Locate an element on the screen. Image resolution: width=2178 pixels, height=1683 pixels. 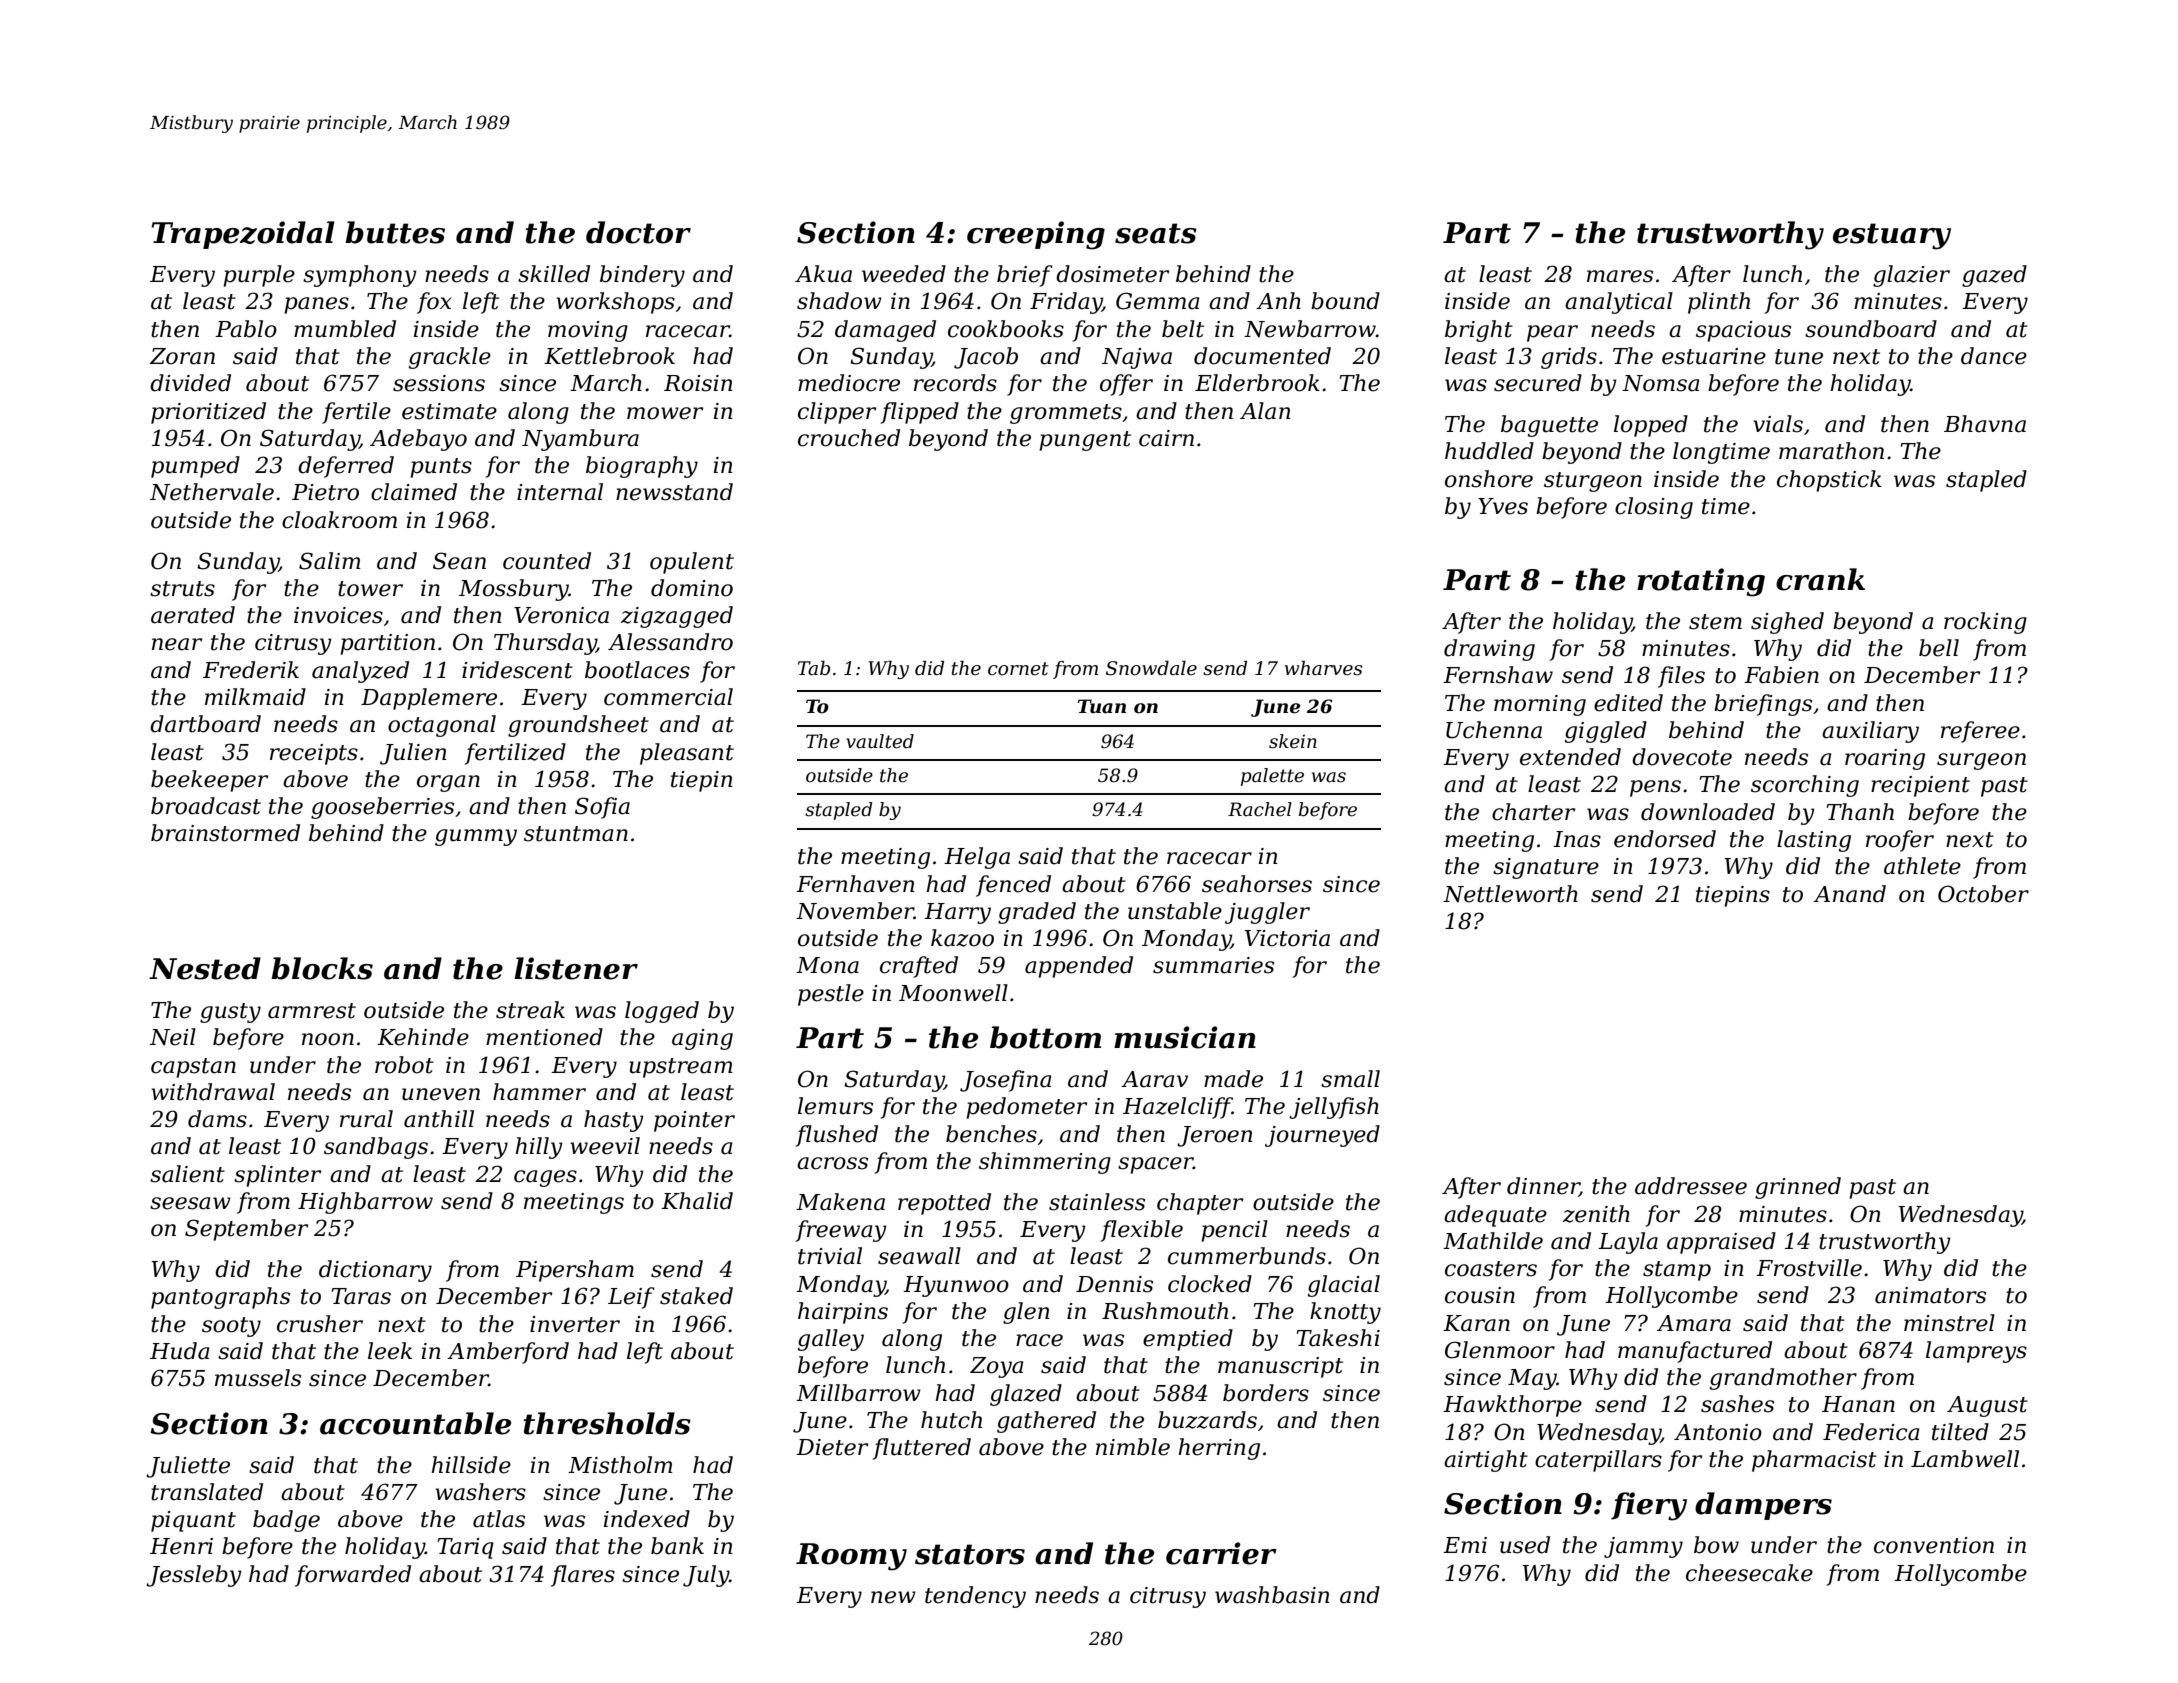
Nested is located at coordinates (205, 968).
